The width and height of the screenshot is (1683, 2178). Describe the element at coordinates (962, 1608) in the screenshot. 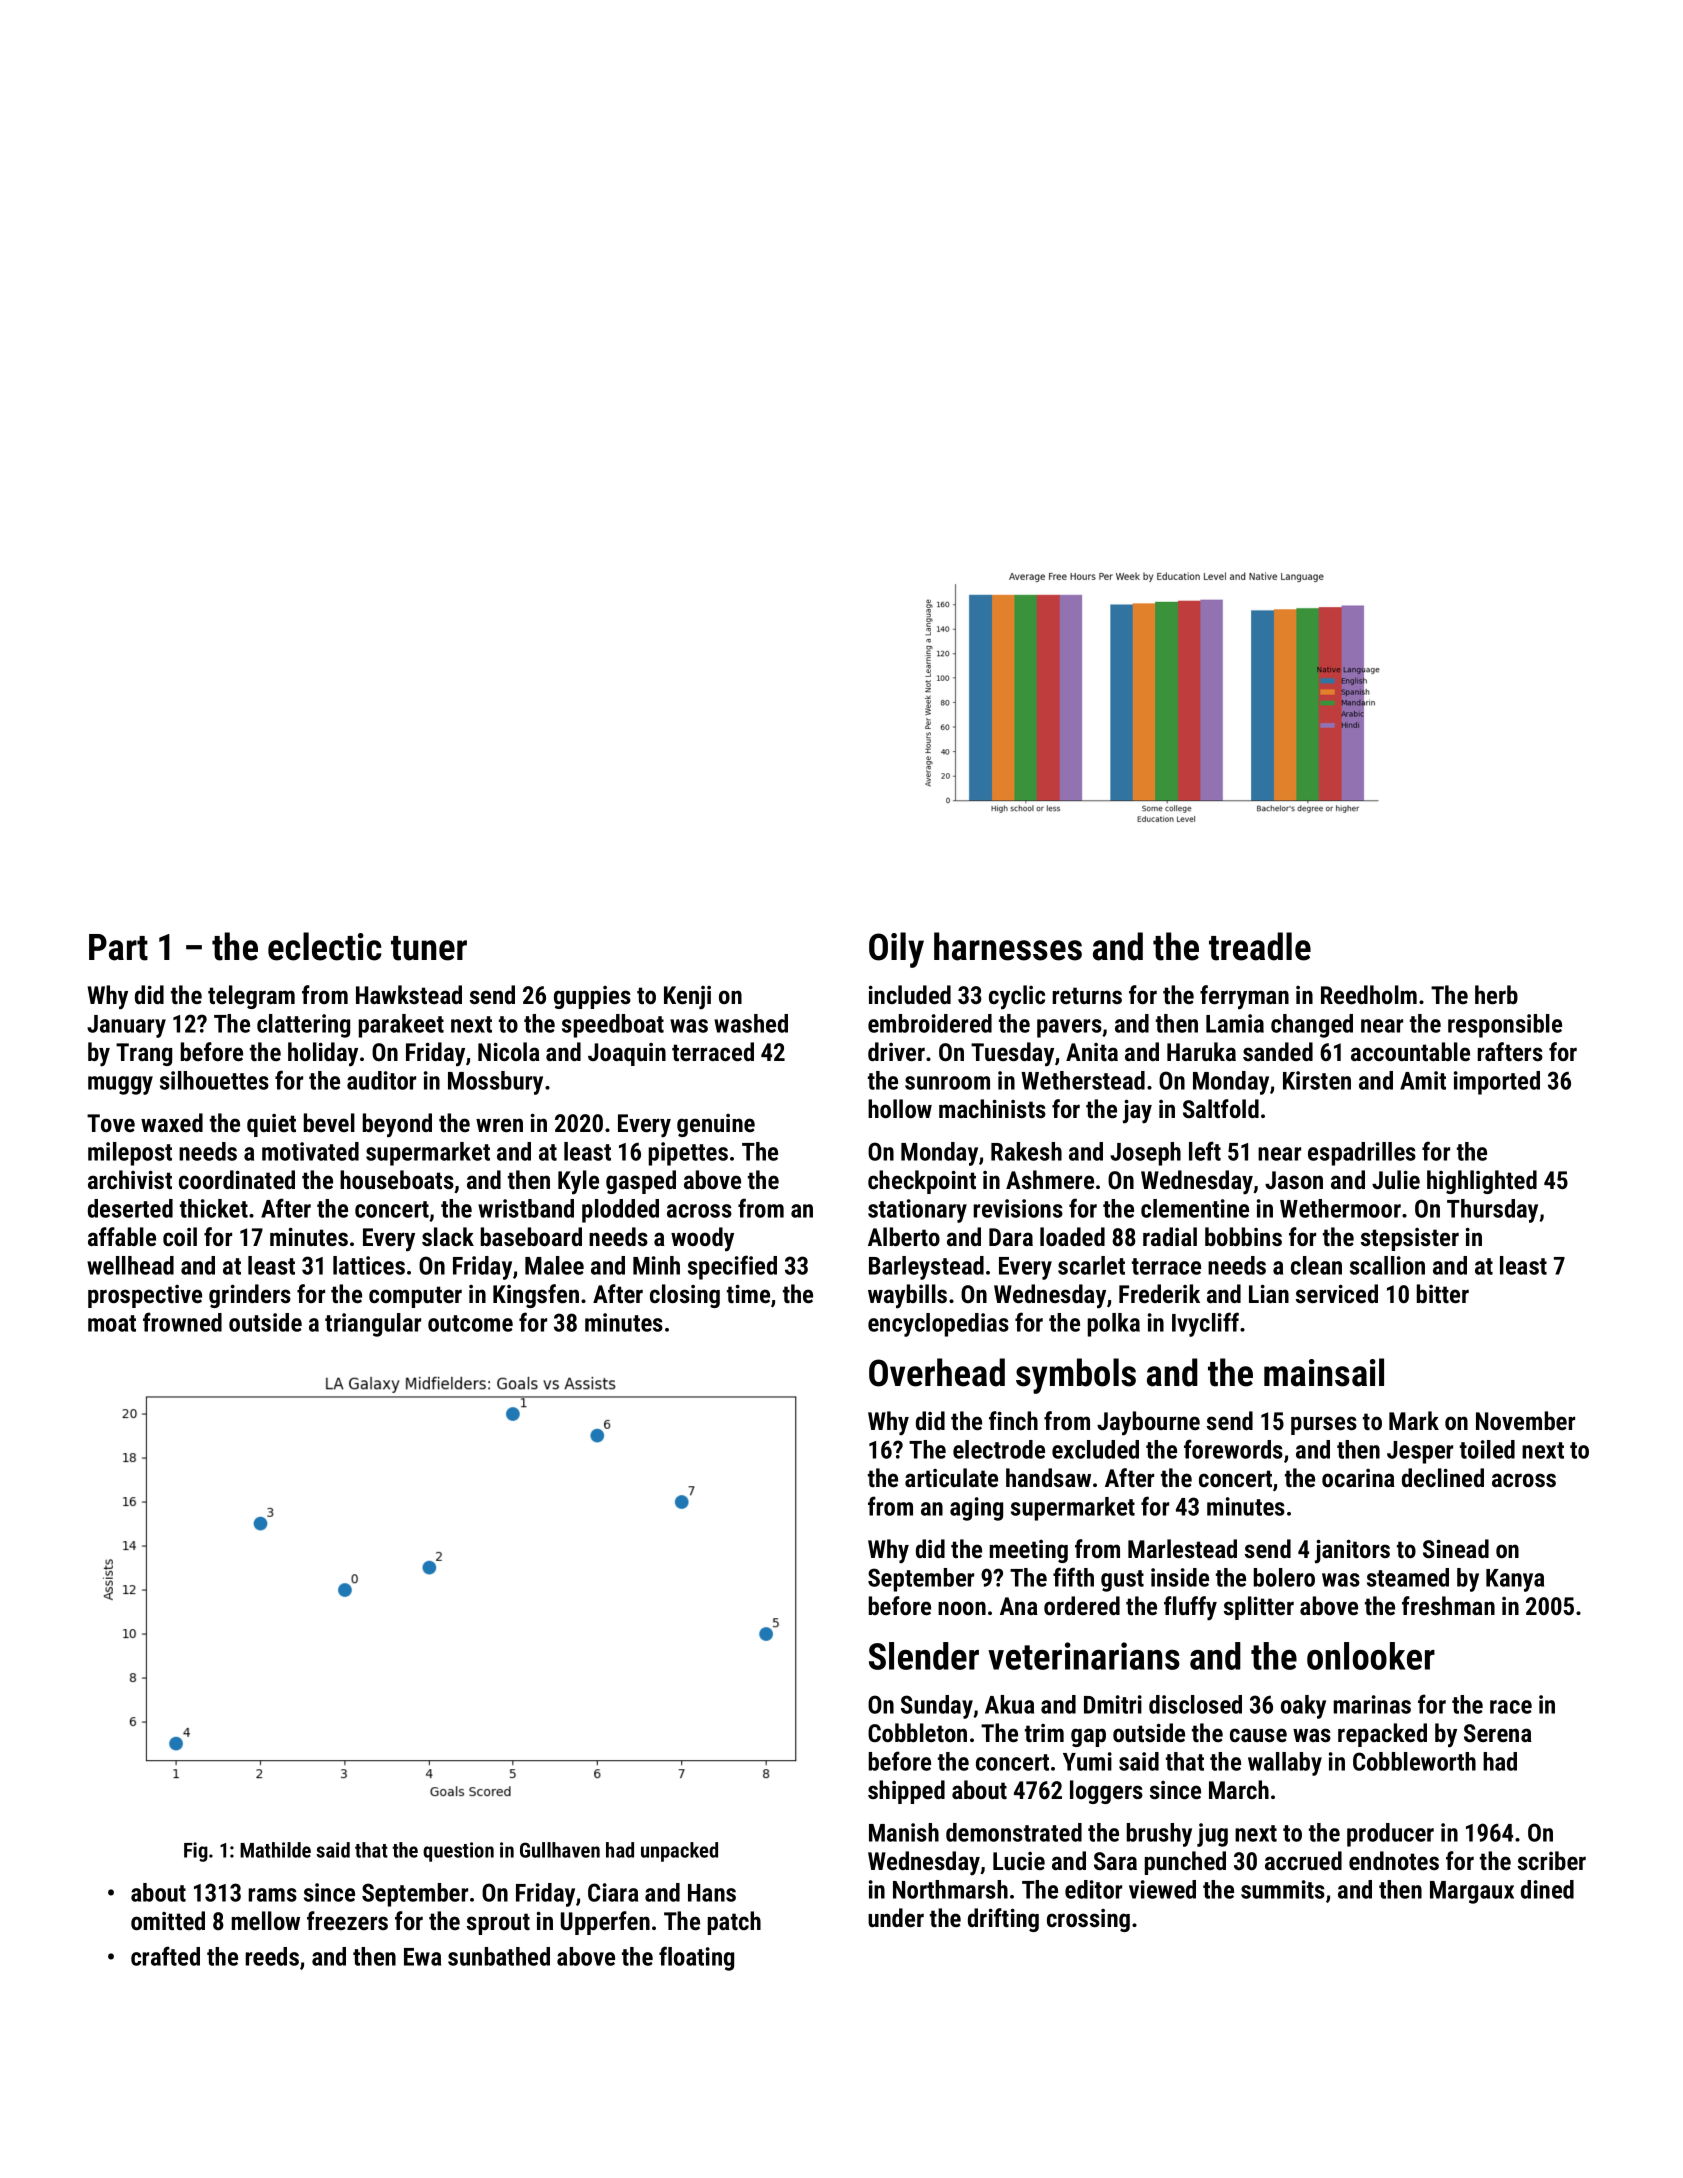

I see `noon` at that location.
